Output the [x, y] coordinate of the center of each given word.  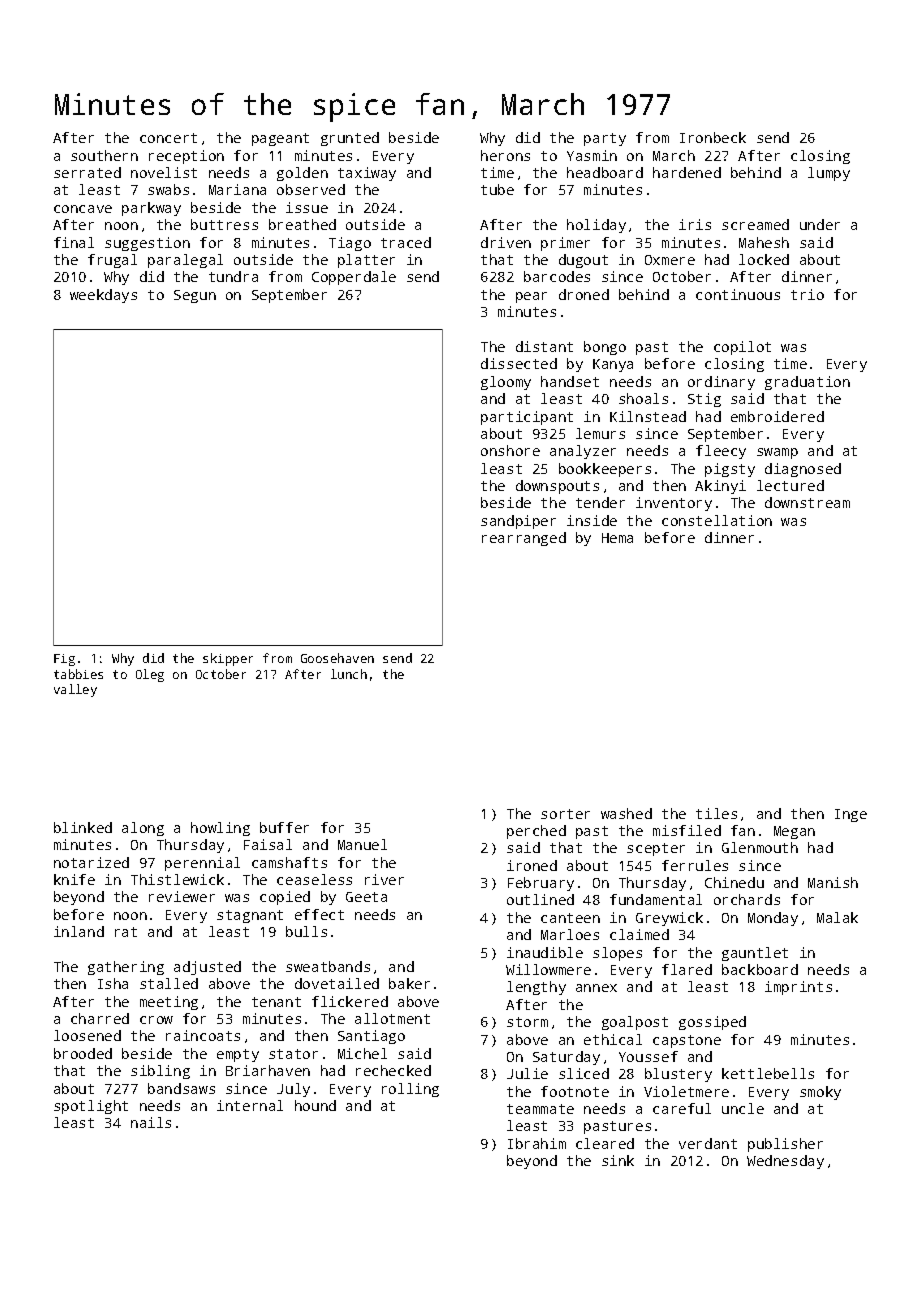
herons [505, 155]
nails [151, 1122]
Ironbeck [713, 137]
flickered [350, 1001]
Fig [64, 660]
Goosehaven [337, 658]
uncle [743, 1108]
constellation [717, 520]
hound [315, 1105]
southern [104, 155]
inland [79, 931]
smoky [820, 1093]
